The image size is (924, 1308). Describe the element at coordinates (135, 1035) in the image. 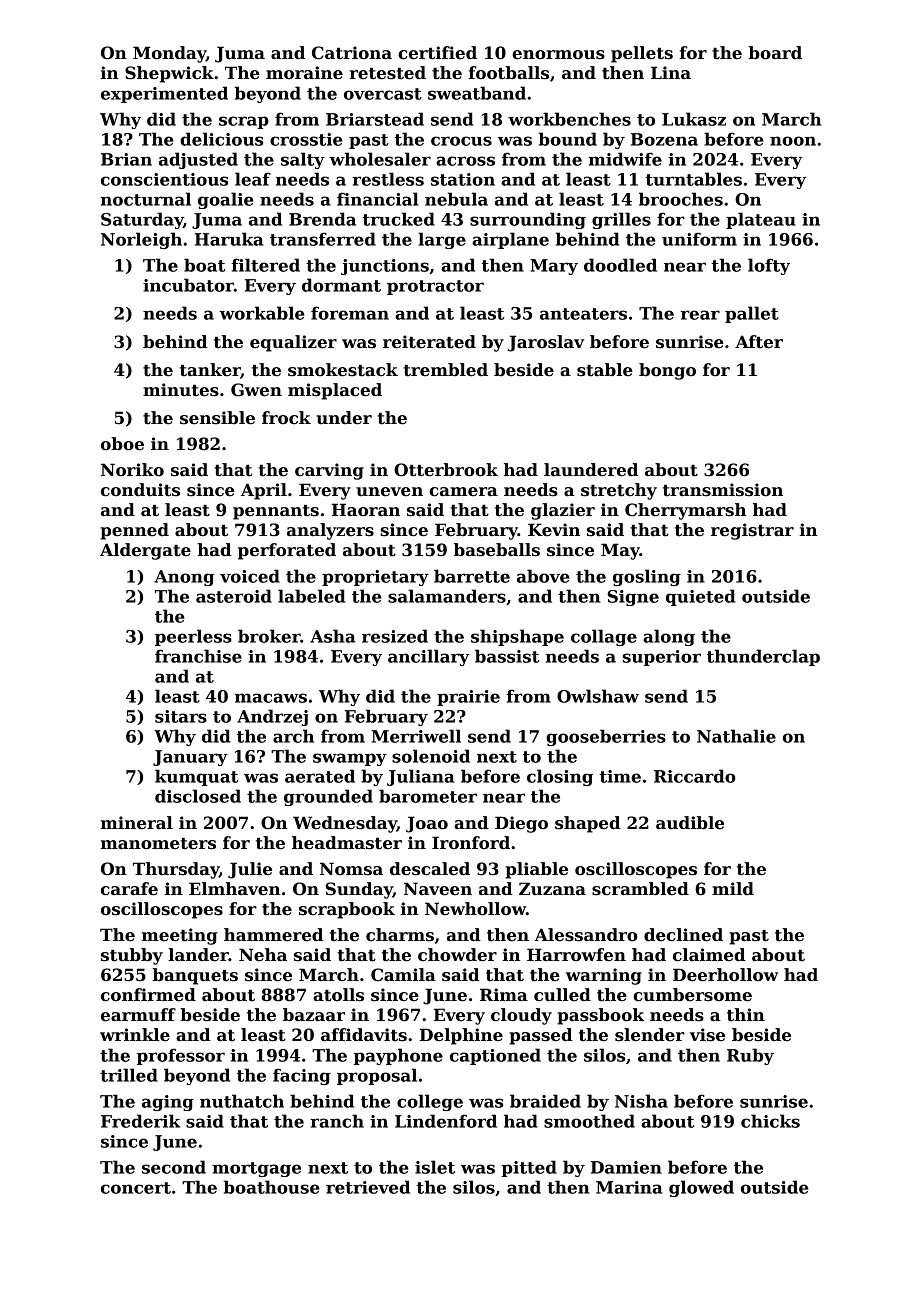

I see `wrinkle` at that location.
